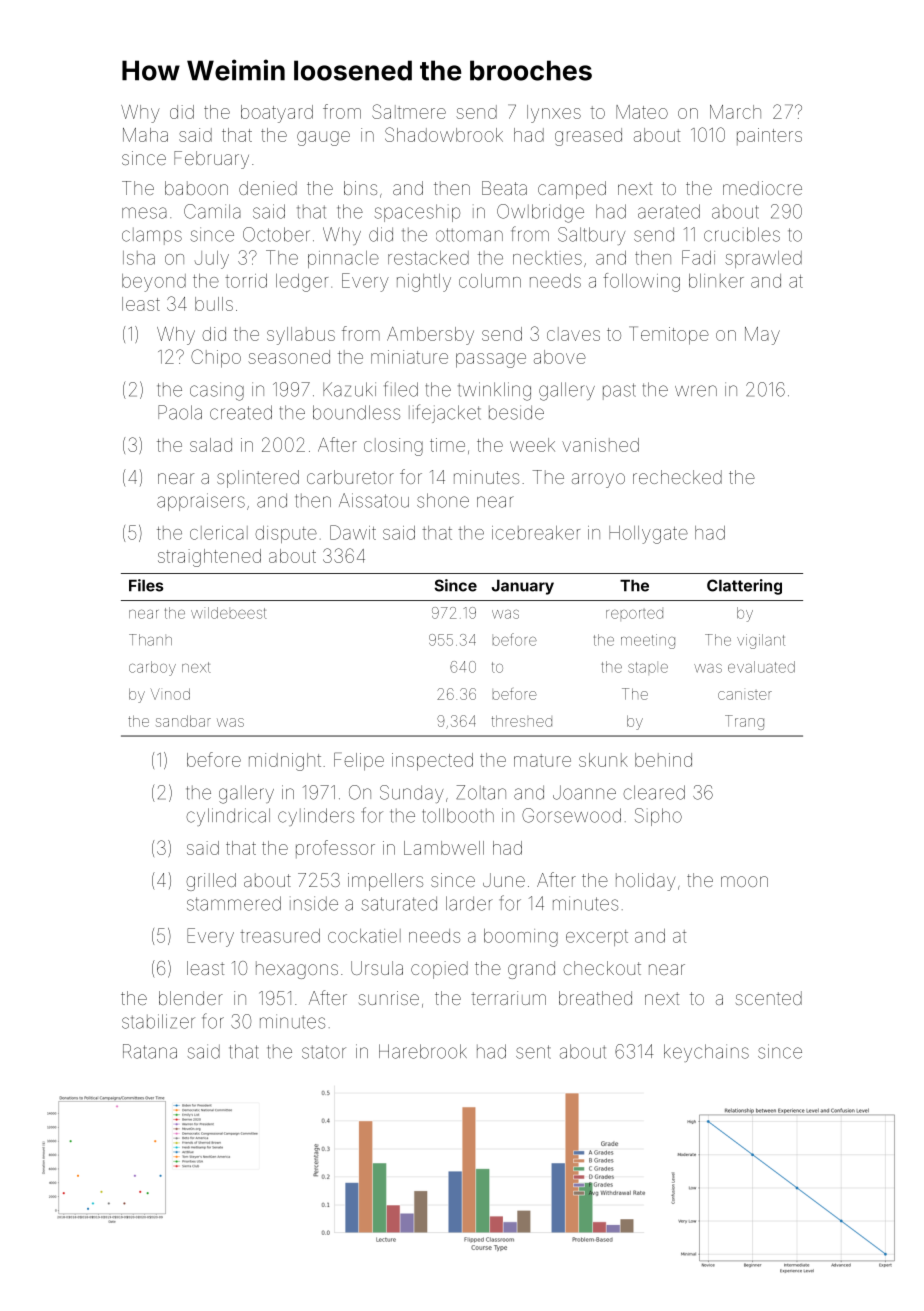  Describe the element at coordinates (423, 1051) in the document. I see `Harebrook` at that location.
